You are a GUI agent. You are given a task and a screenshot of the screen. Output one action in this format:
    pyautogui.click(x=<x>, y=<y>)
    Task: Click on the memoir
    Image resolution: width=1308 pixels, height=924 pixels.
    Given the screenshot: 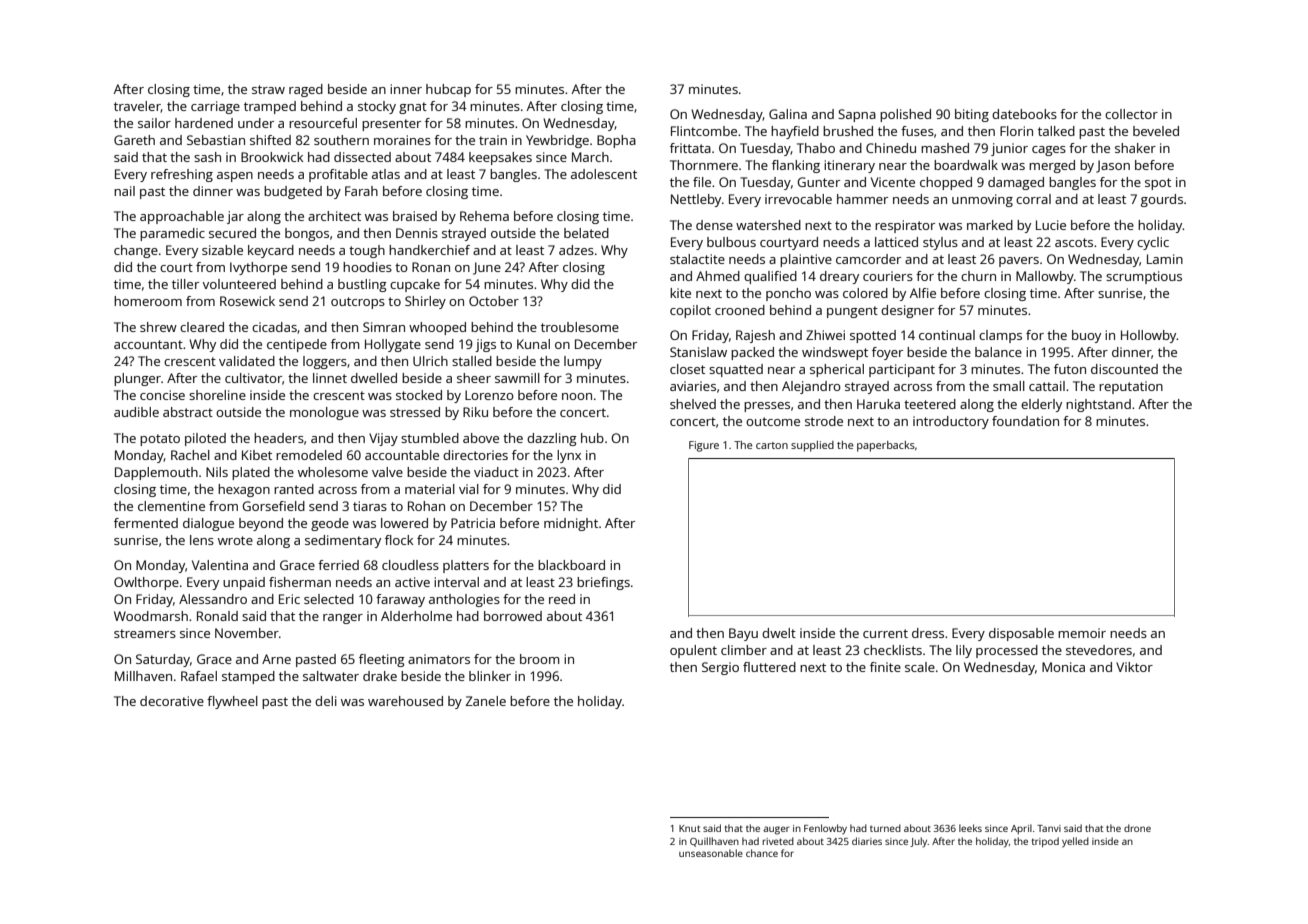 What is the action you would take?
    pyautogui.click(x=1082, y=633)
